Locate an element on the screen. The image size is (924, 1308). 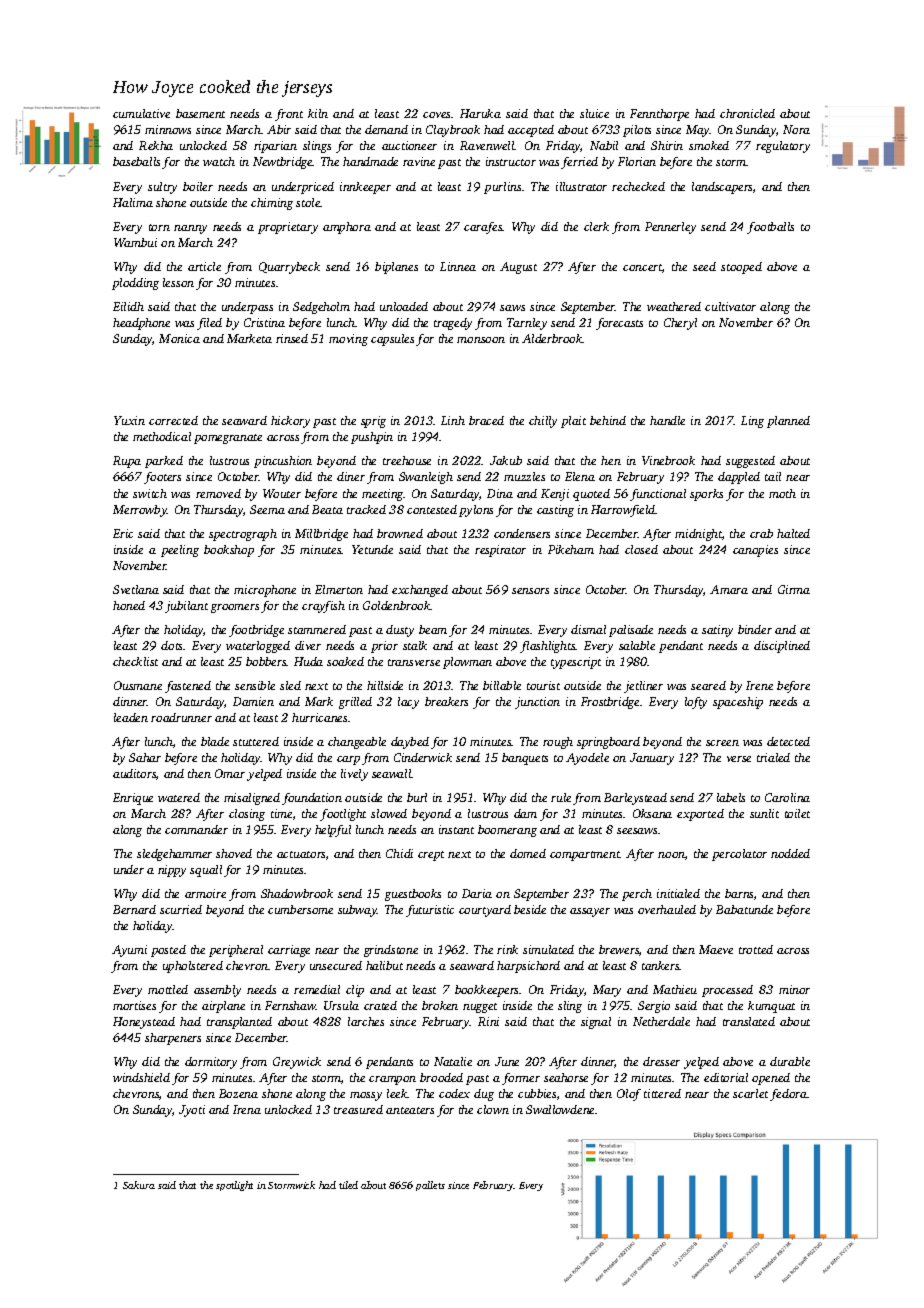
pallets is located at coordinates (430, 1186).
